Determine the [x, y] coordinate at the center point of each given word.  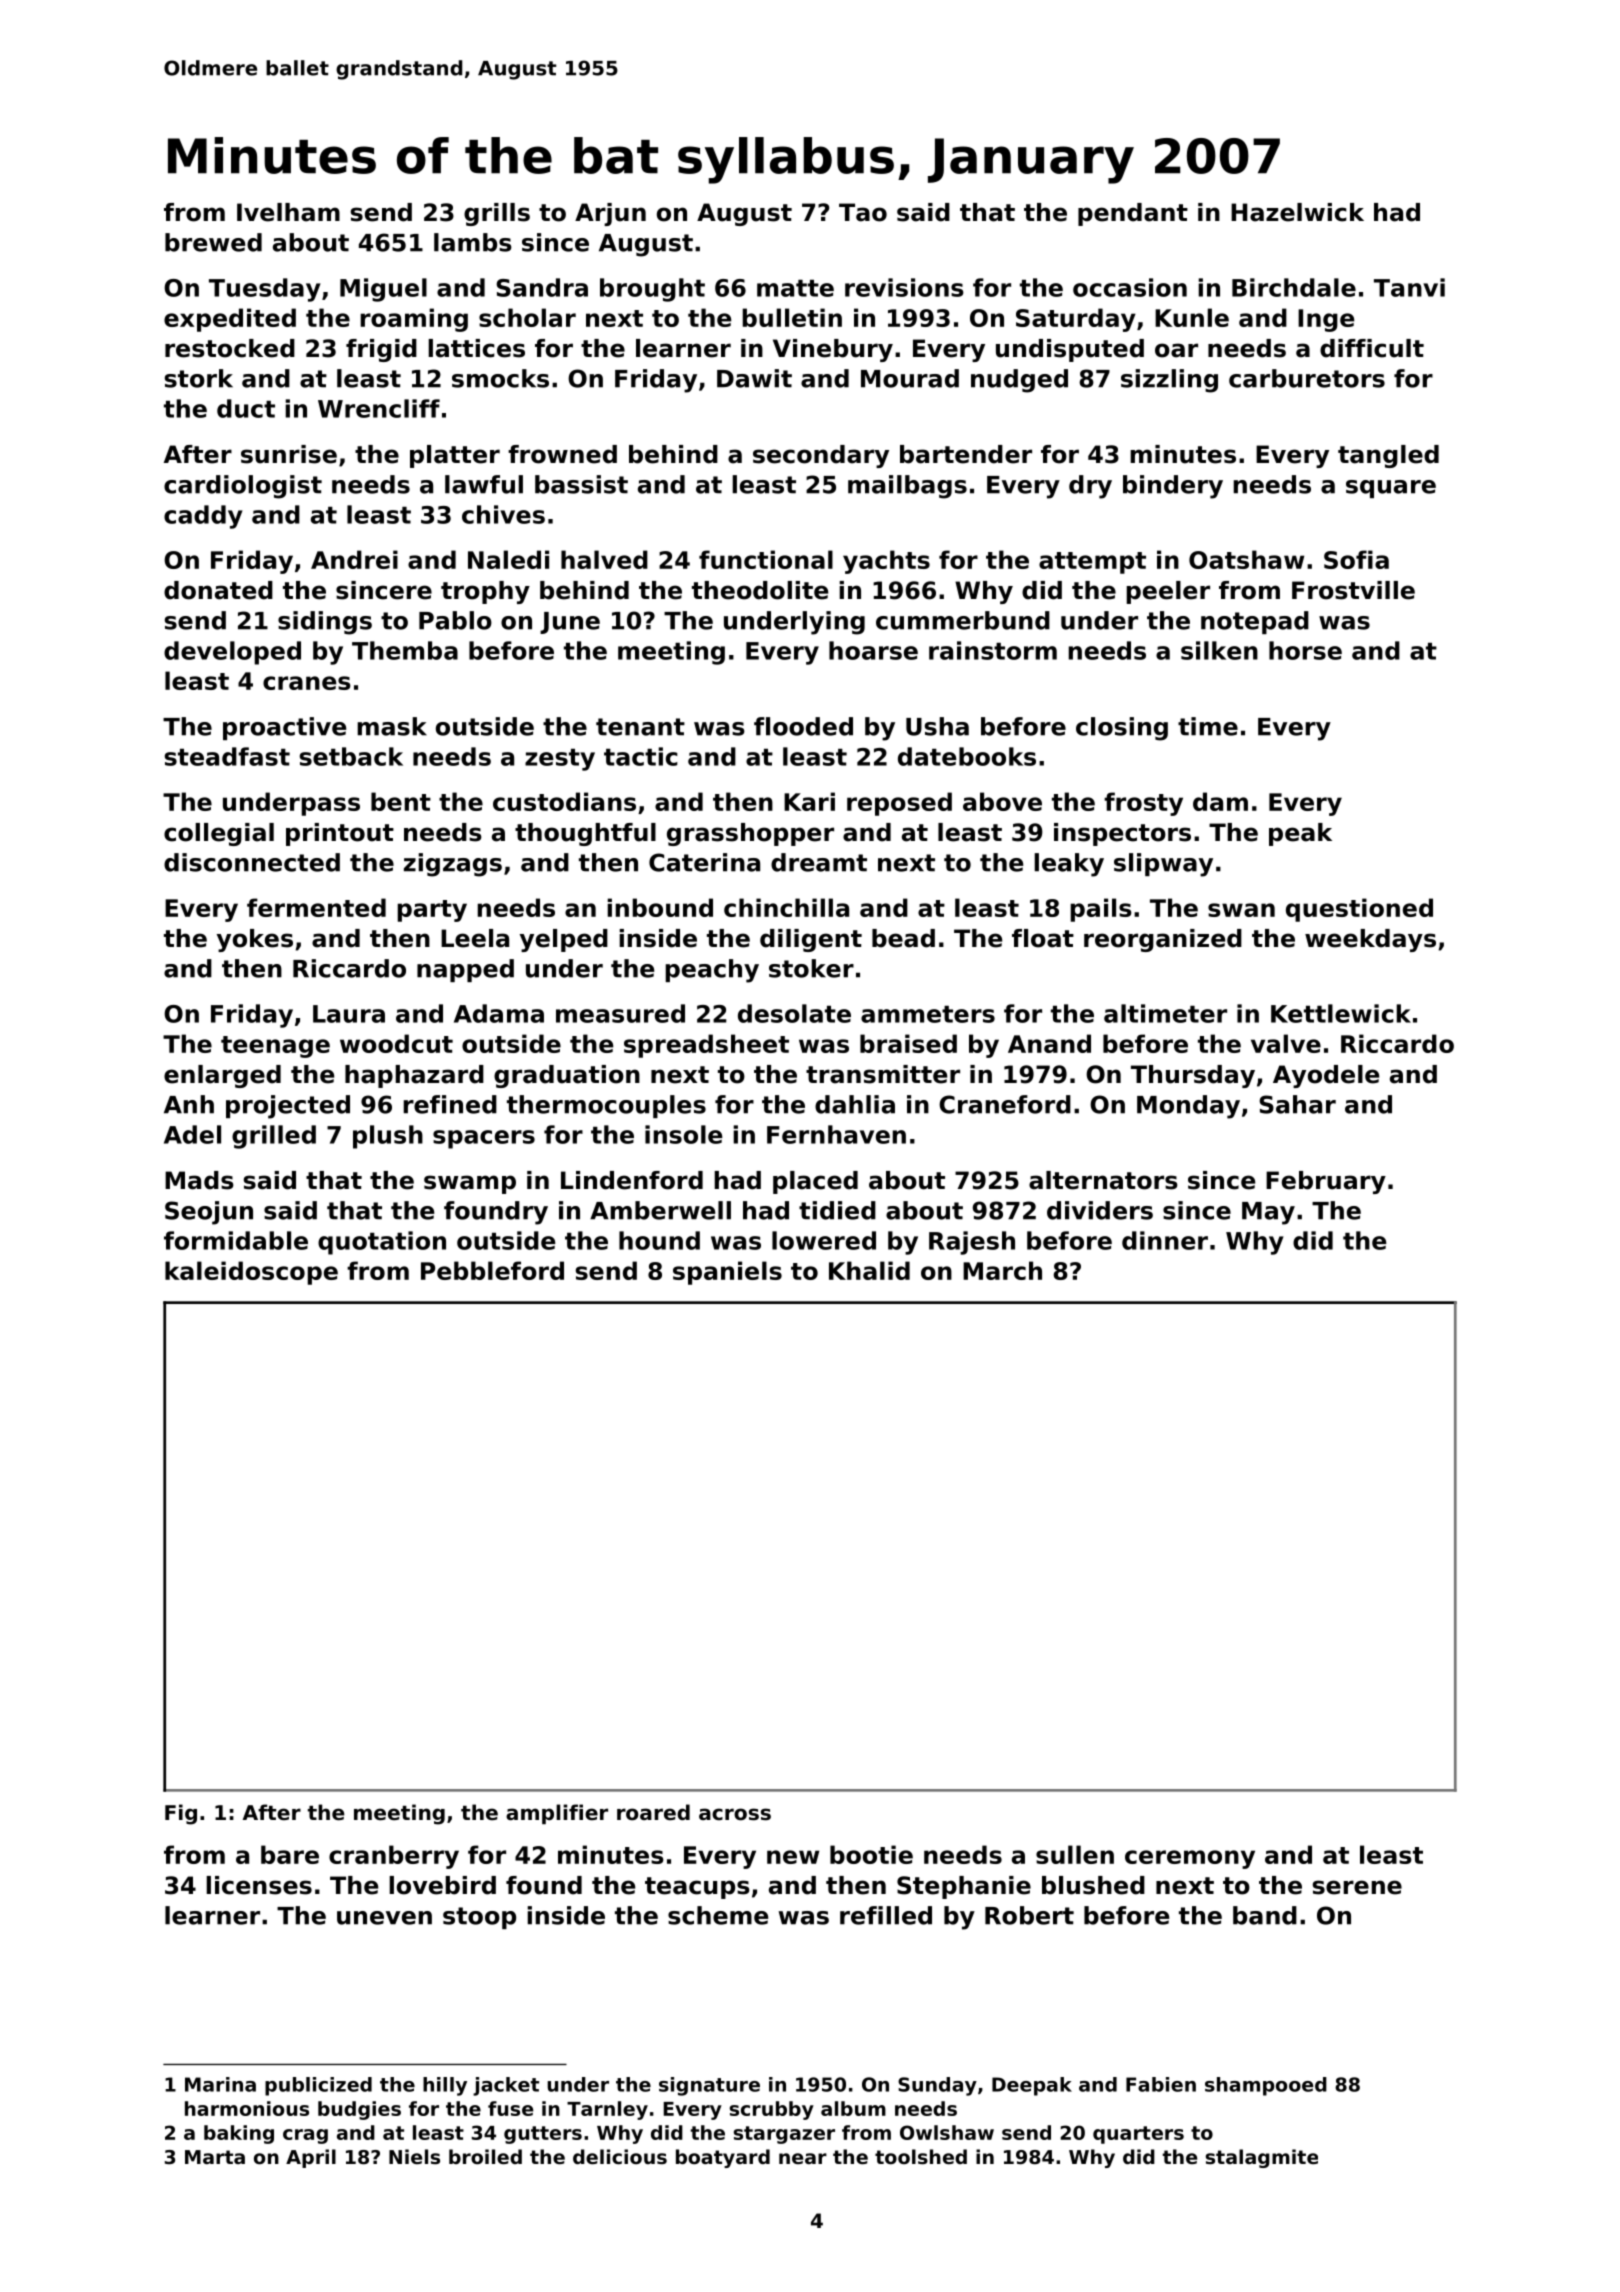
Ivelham [288, 212]
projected [288, 1107]
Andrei [354, 559]
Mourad [910, 378]
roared [653, 1812]
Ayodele [1326, 1076]
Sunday [937, 2086]
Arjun [610, 214]
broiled [485, 2156]
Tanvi [1409, 287]
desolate [794, 1013]
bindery [1173, 487]
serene [1357, 1887]
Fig [181, 1814]
